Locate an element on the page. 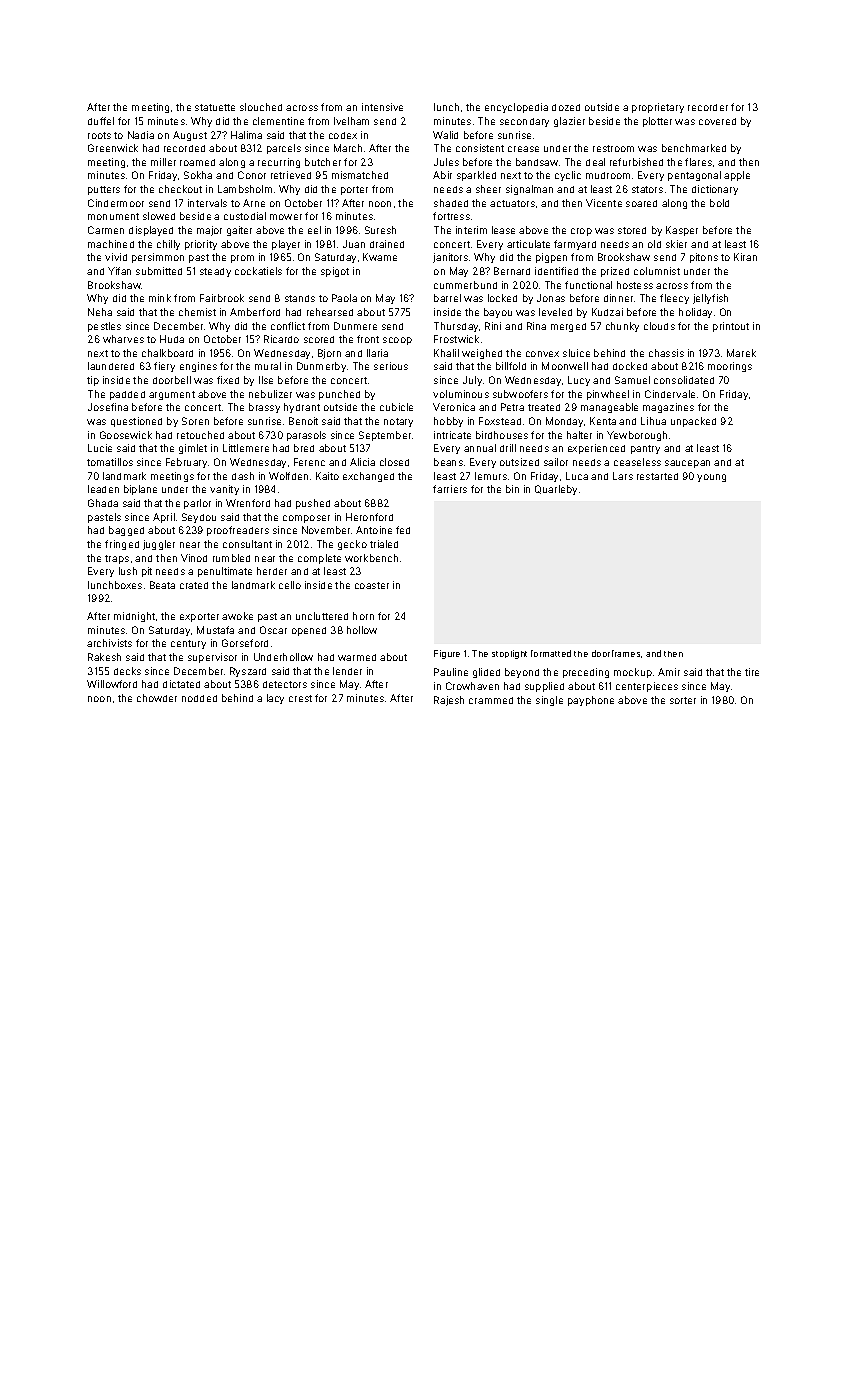 This image has height=1400, width=849. Ghada is located at coordinates (103, 503).
